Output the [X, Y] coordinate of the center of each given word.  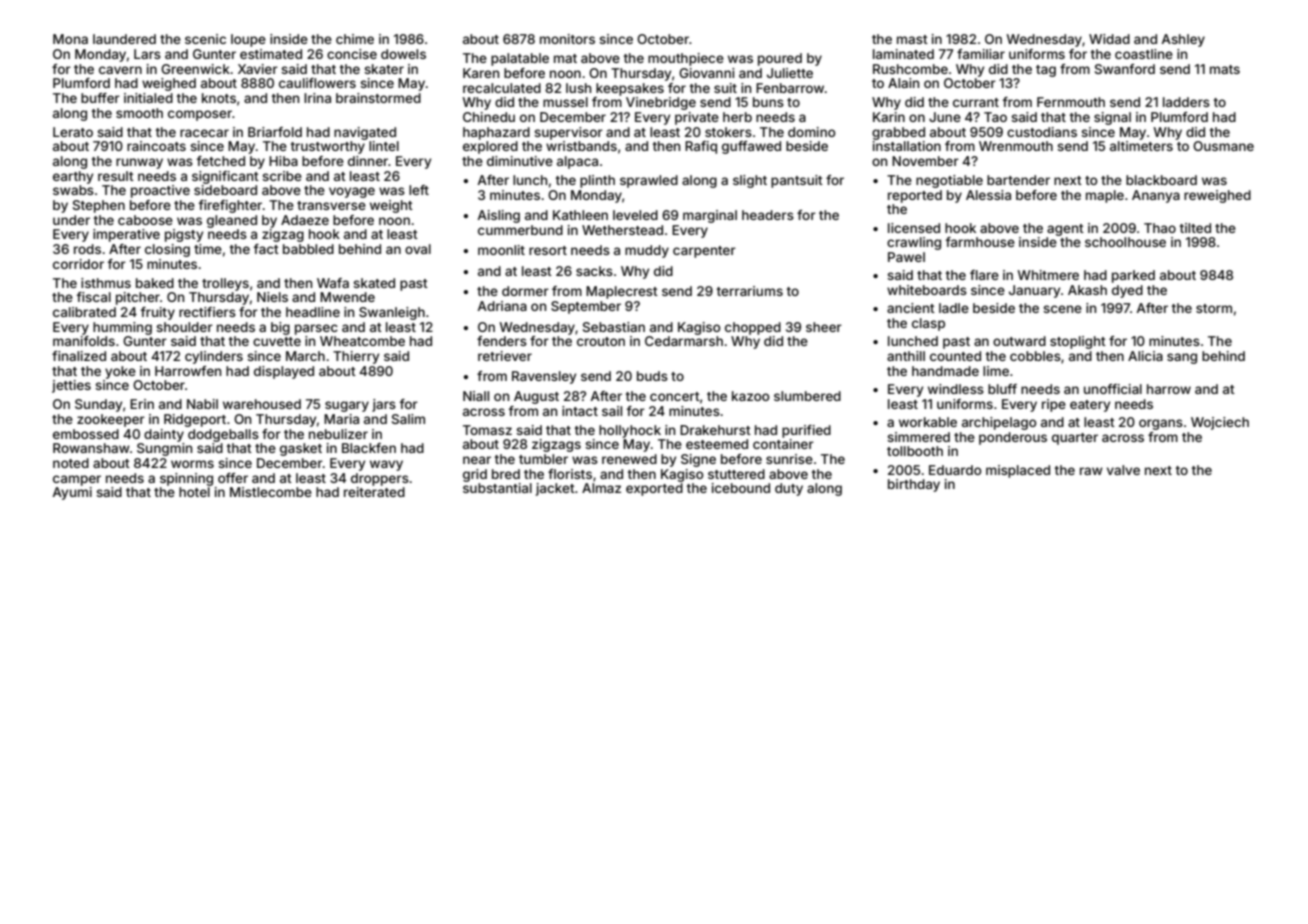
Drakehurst [715, 430]
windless [956, 389]
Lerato [73, 132]
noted [71, 463]
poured [780, 59]
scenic [205, 39]
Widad [1109, 39]
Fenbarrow [790, 88]
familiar [981, 54]
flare [984, 275]
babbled [308, 249]
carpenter [704, 252]
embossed [86, 434]
